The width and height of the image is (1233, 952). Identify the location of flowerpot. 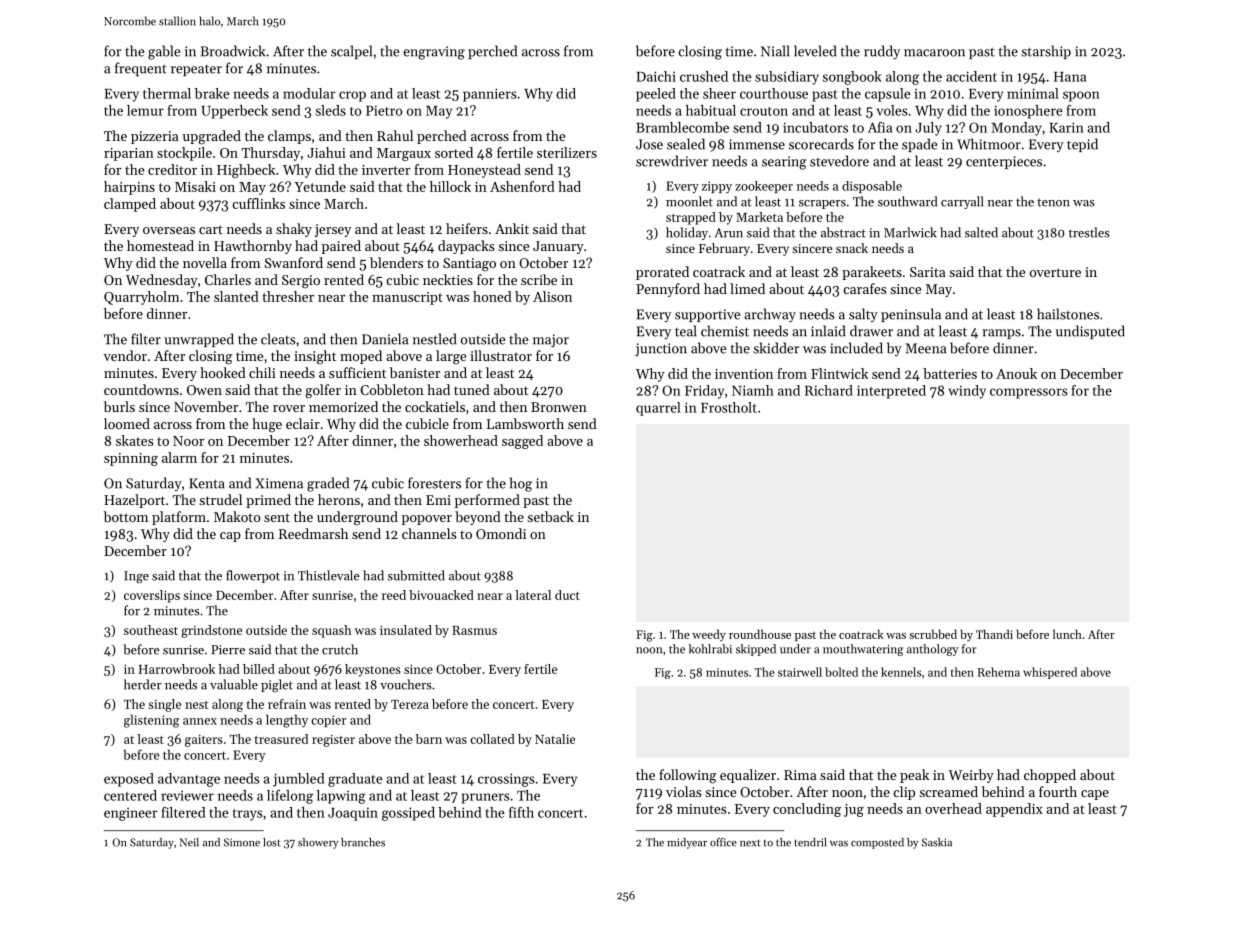
(253, 576).
